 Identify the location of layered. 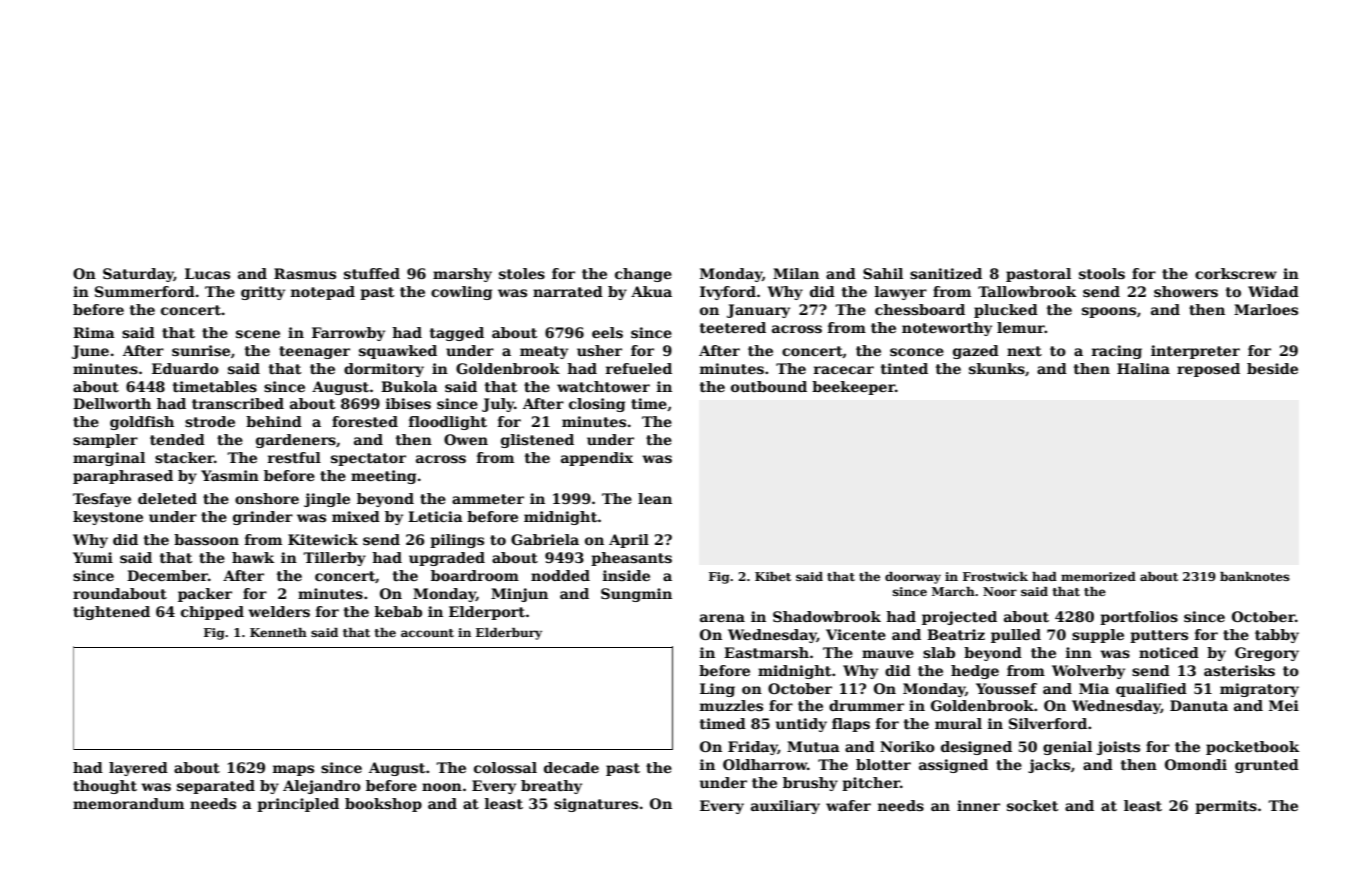
(138, 769).
